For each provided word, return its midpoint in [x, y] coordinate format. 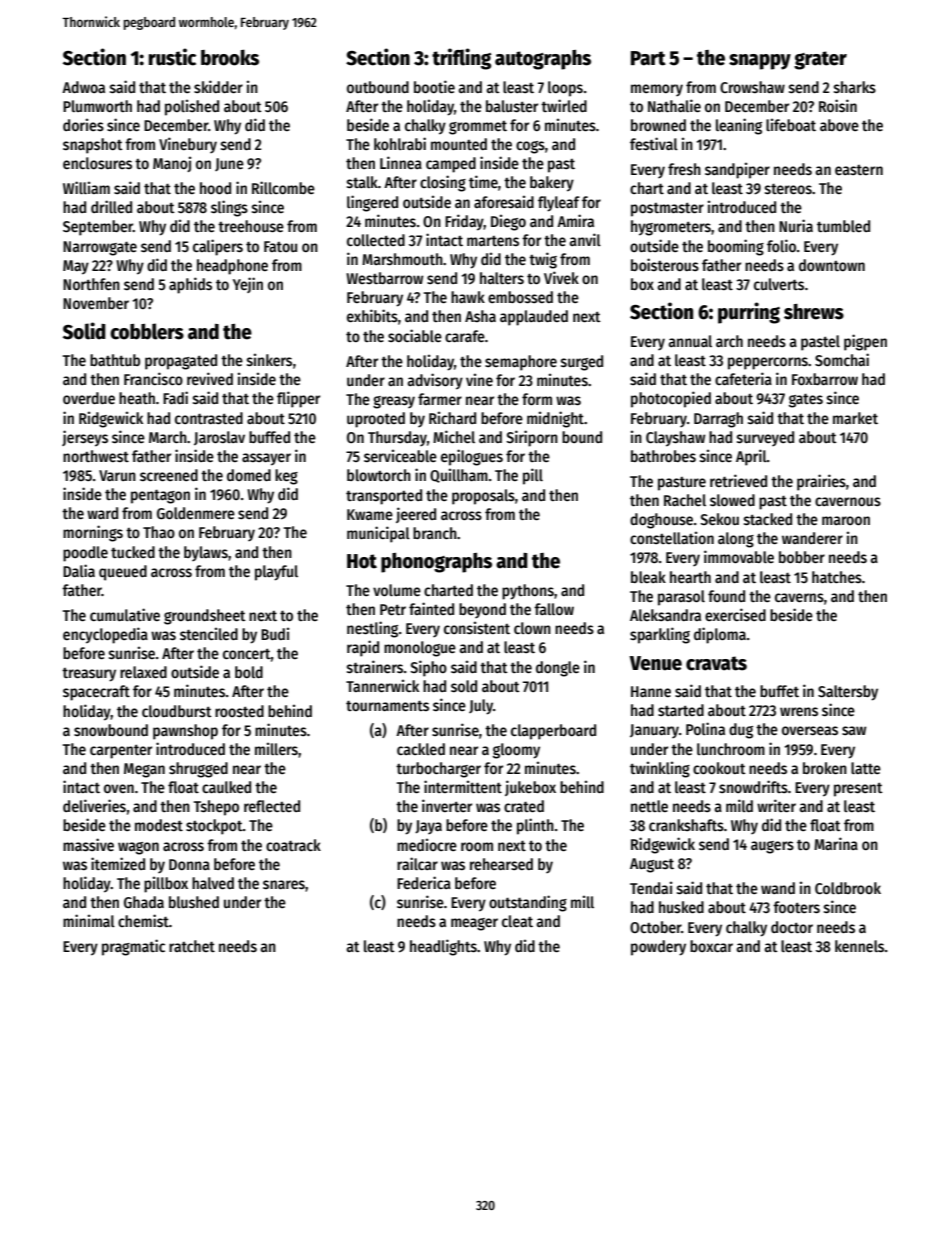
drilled [111, 206]
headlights [443, 947]
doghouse [661, 521]
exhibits [372, 315]
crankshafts [686, 825]
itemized [118, 863]
